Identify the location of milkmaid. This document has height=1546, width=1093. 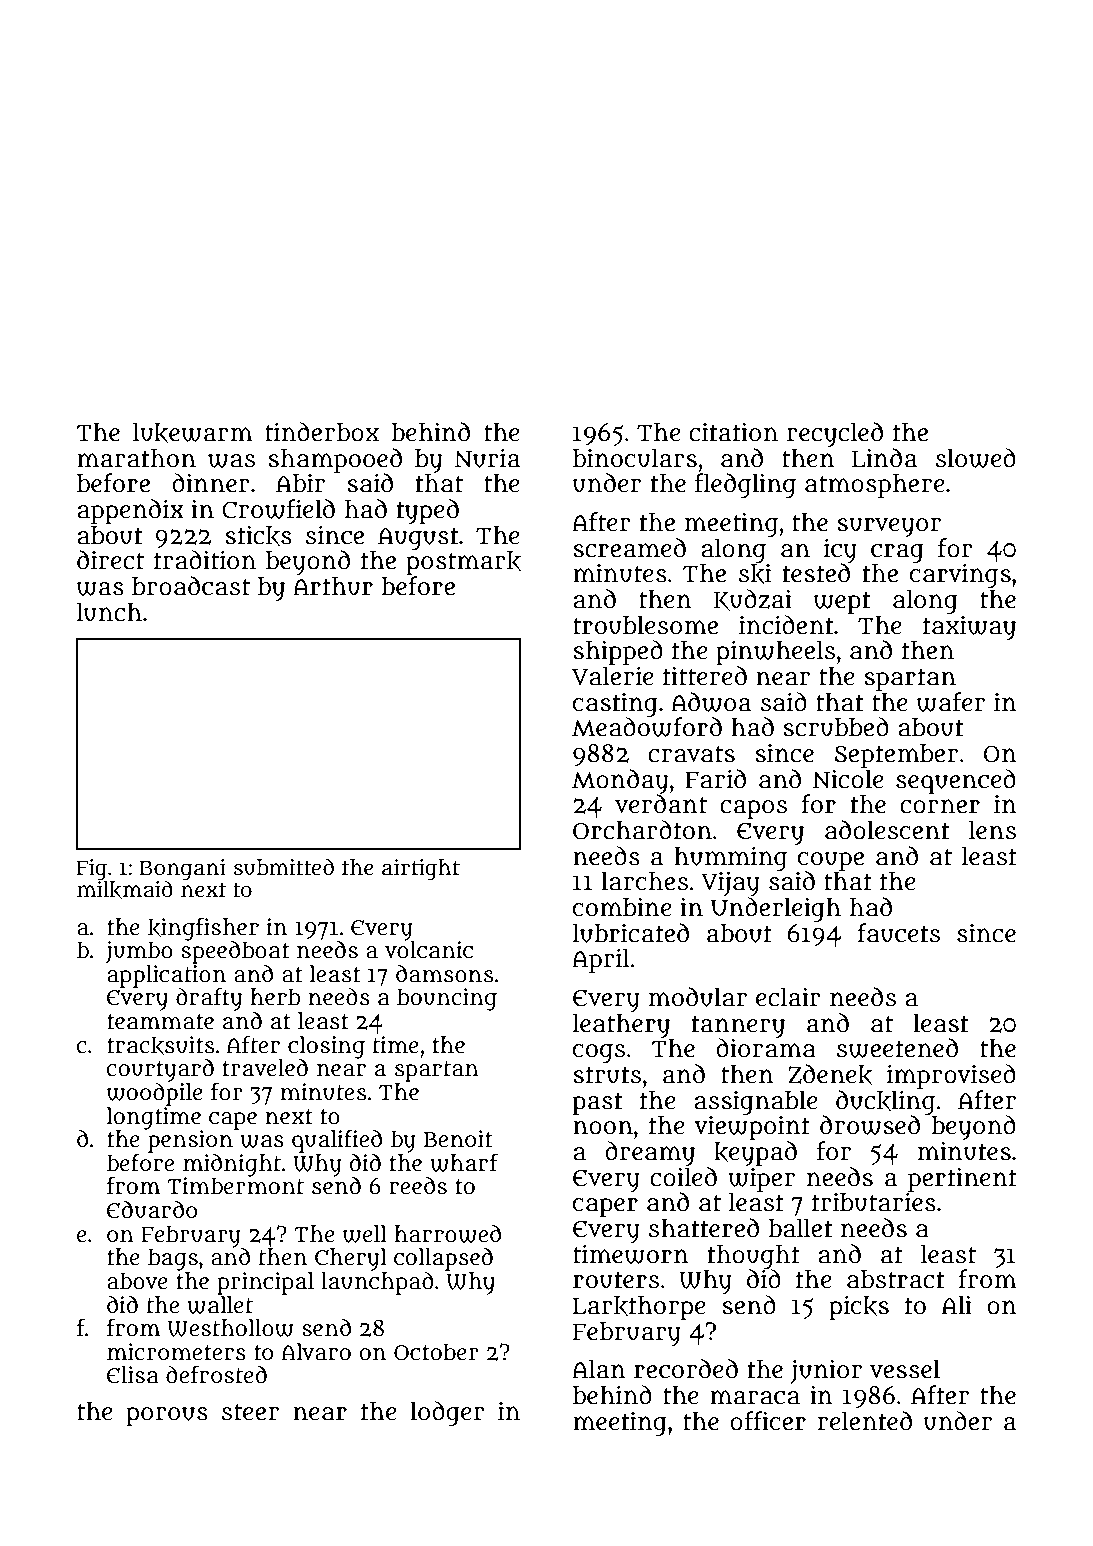
(125, 889).
